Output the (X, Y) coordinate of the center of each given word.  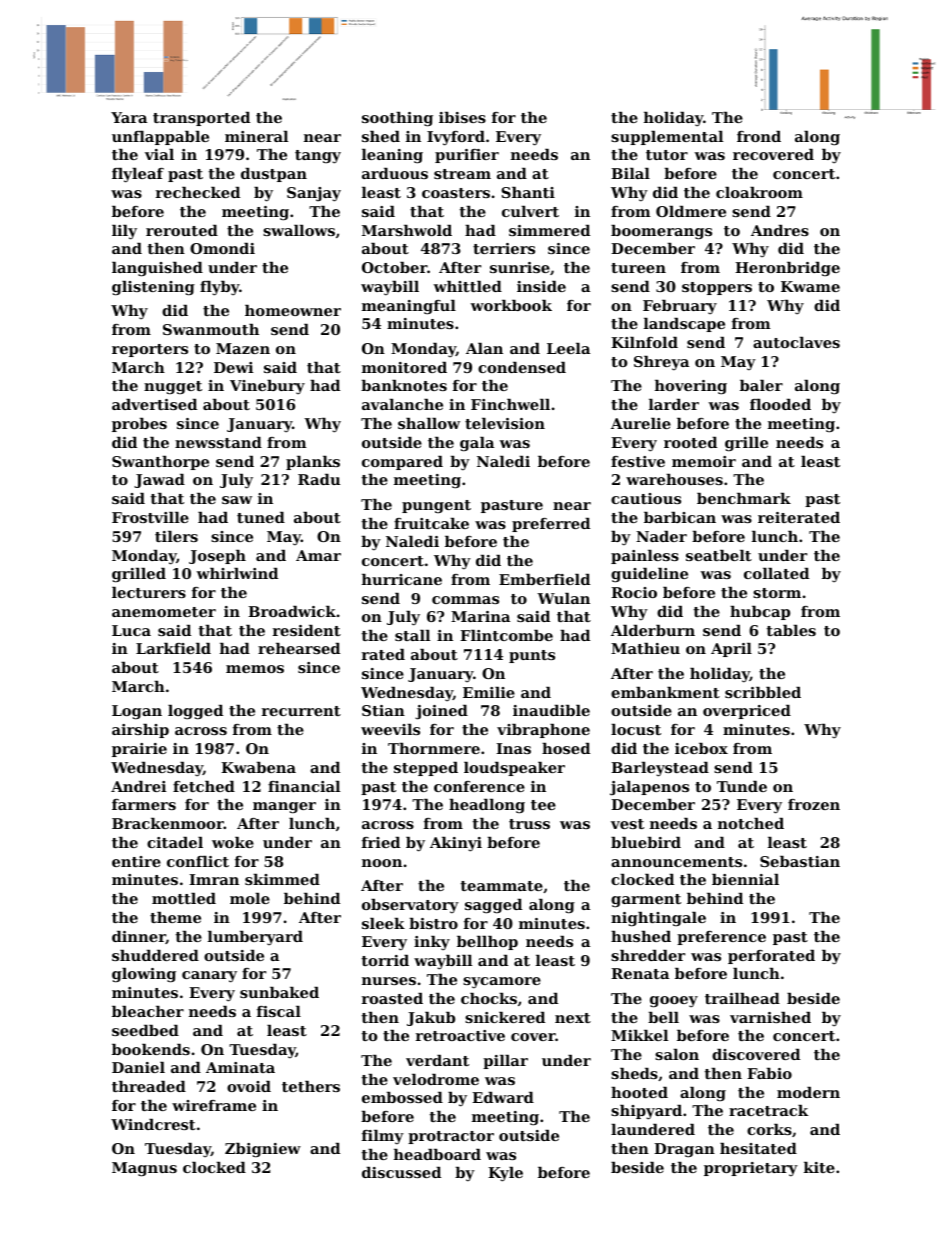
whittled (467, 286)
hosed (566, 748)
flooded (780, 404)
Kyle (505, 1174)
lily (124, 232)
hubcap (760, 613)
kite (819, 1167)
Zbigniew (263, 1150)
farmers (144, 804)
